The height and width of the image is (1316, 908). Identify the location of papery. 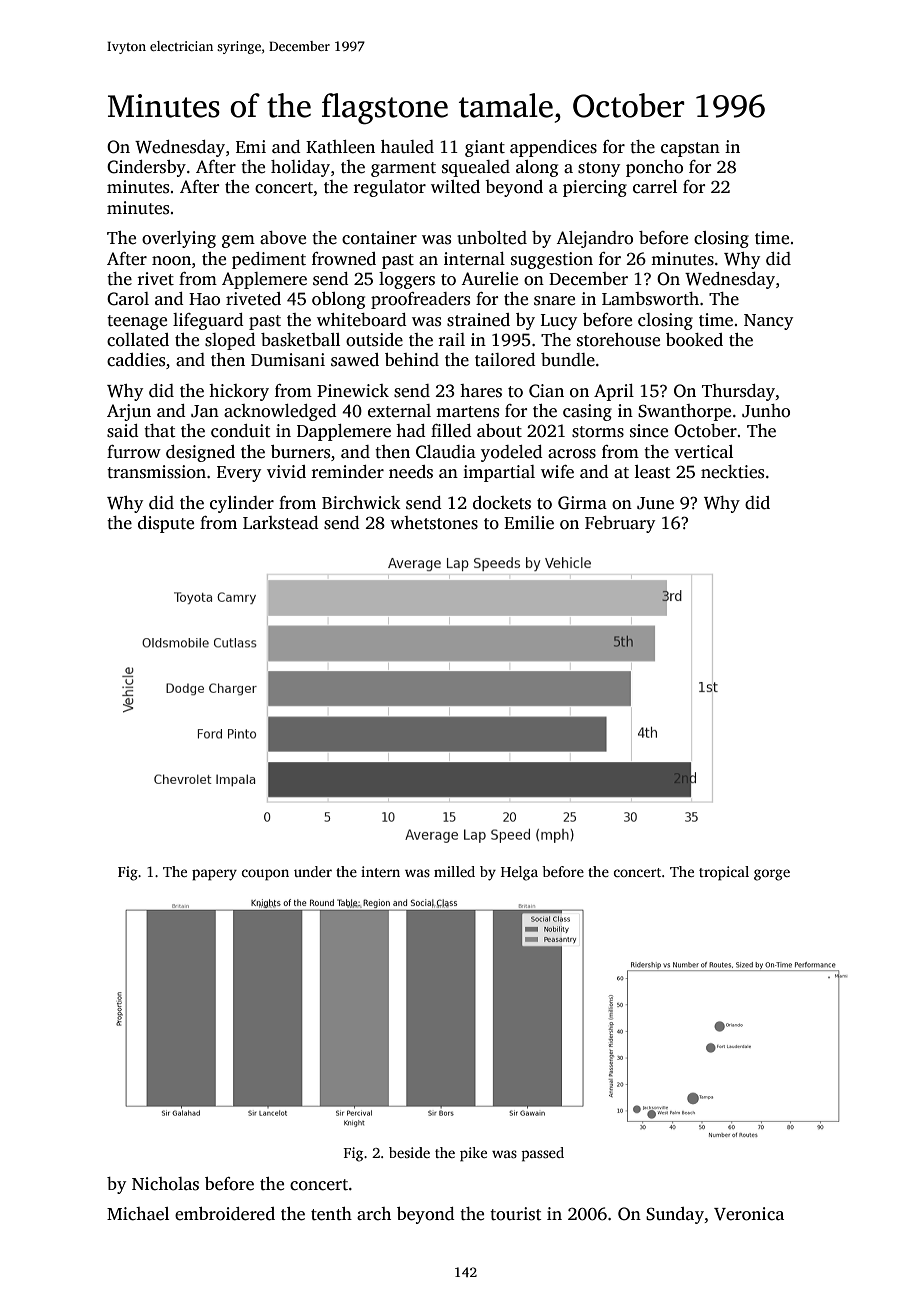
(214, 875).
